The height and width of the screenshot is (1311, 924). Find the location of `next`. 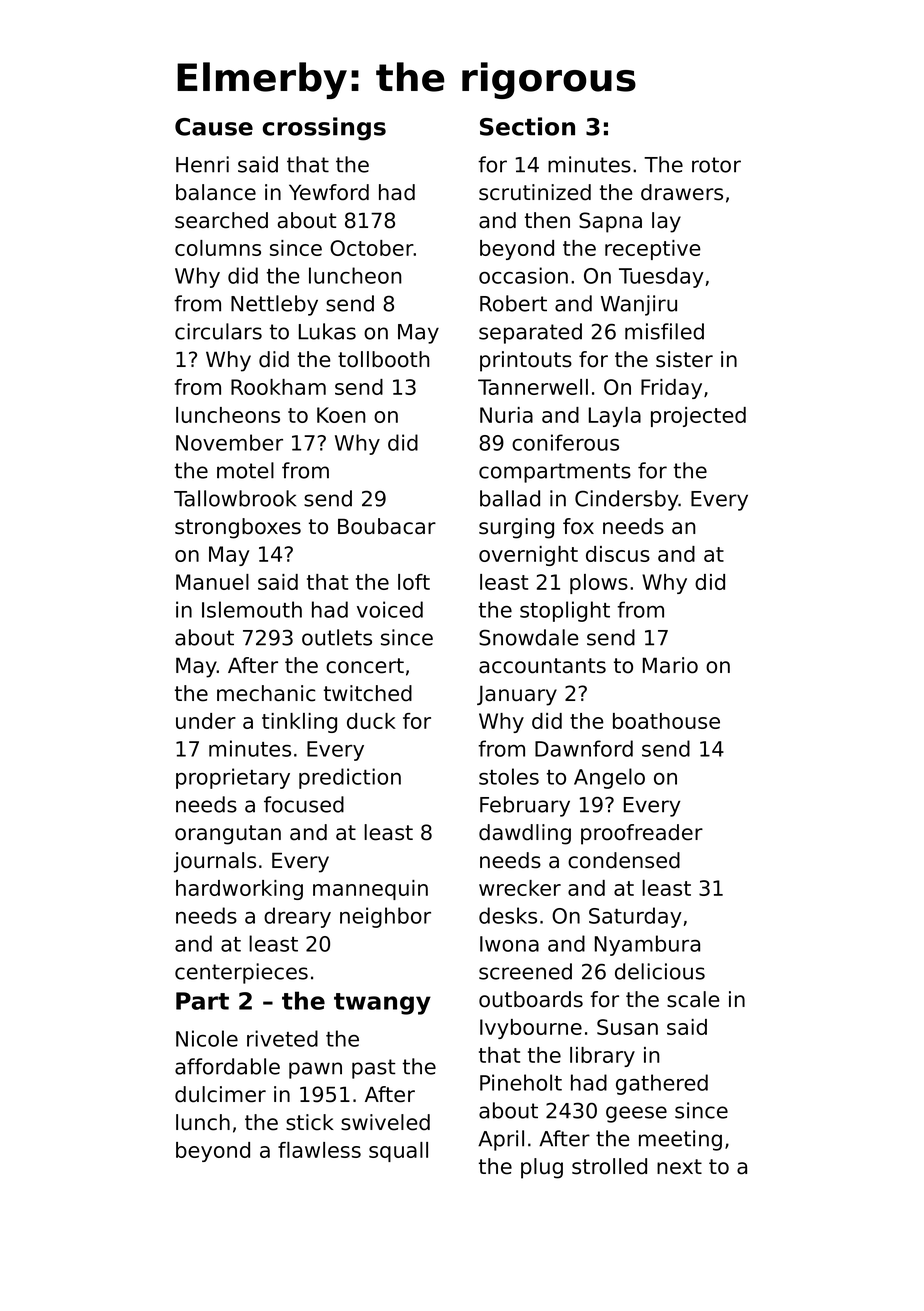

next is located at coordinates (679, 1167).
